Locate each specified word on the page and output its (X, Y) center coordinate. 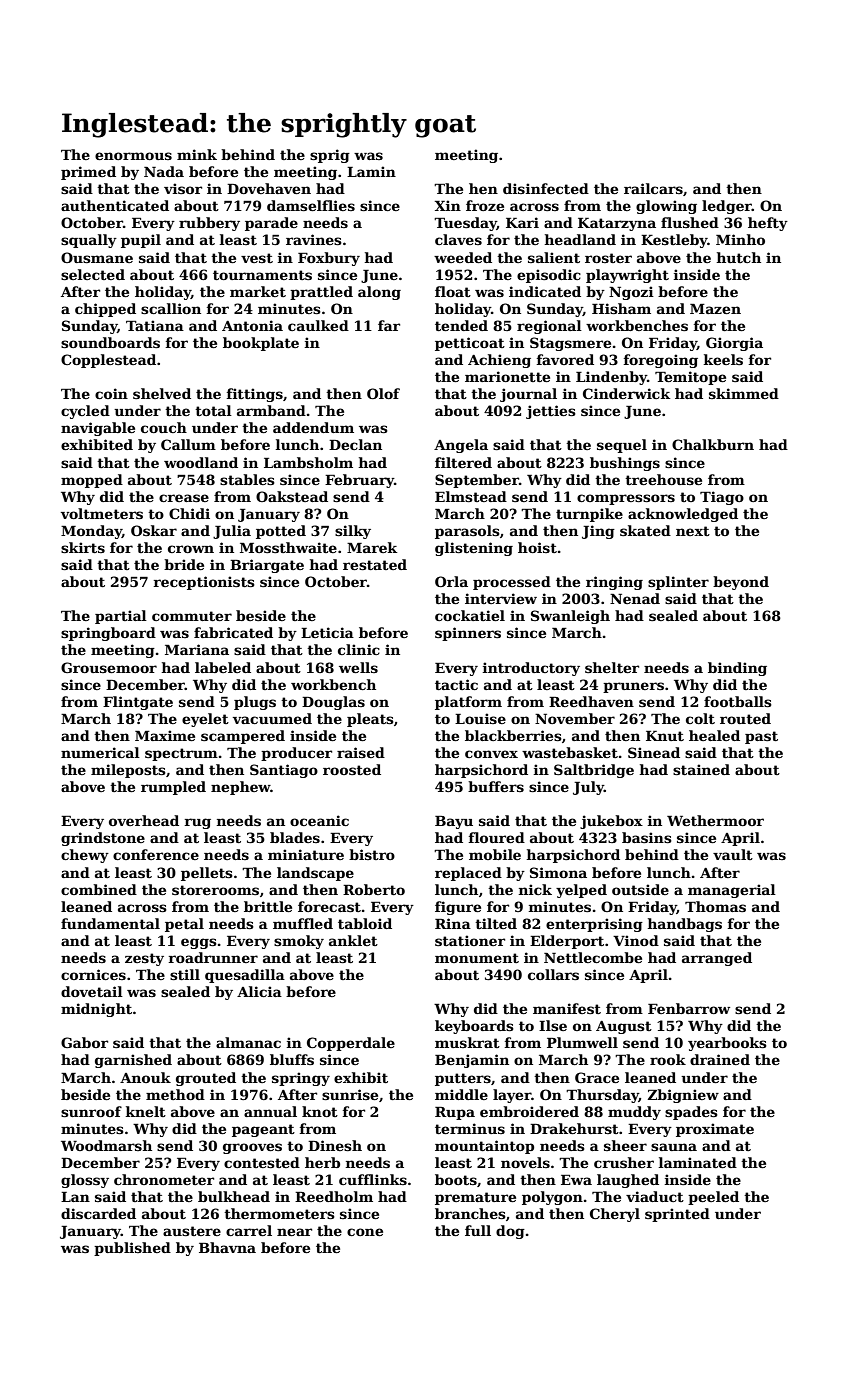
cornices (93, 974)
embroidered (529, 1111)
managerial (732, 891)
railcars (653, 188)
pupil (141, 241)
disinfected (546, 188)
